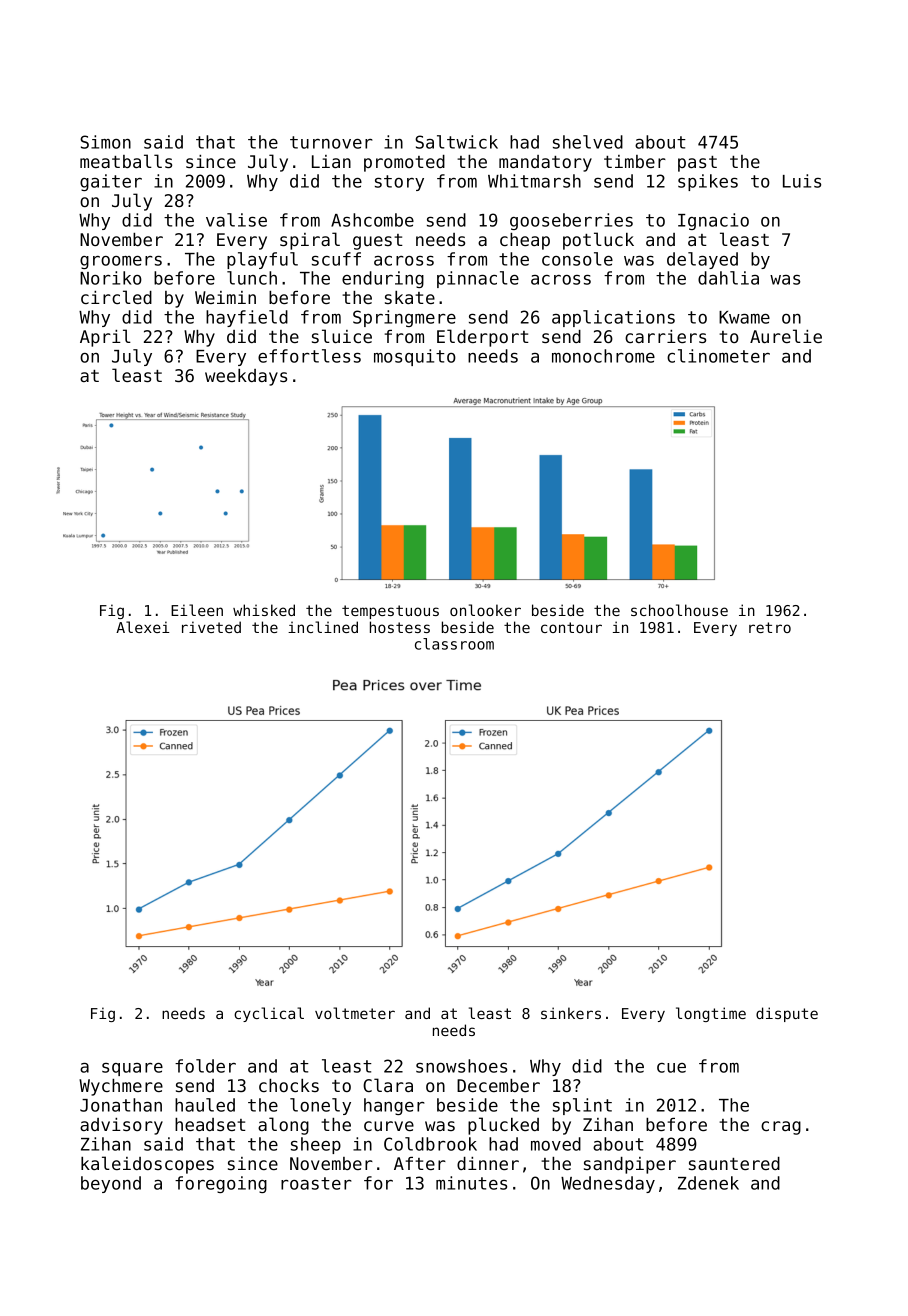  Describe the element at coordinates (770, 627) in the screenshot. I see `retro` at that location.
